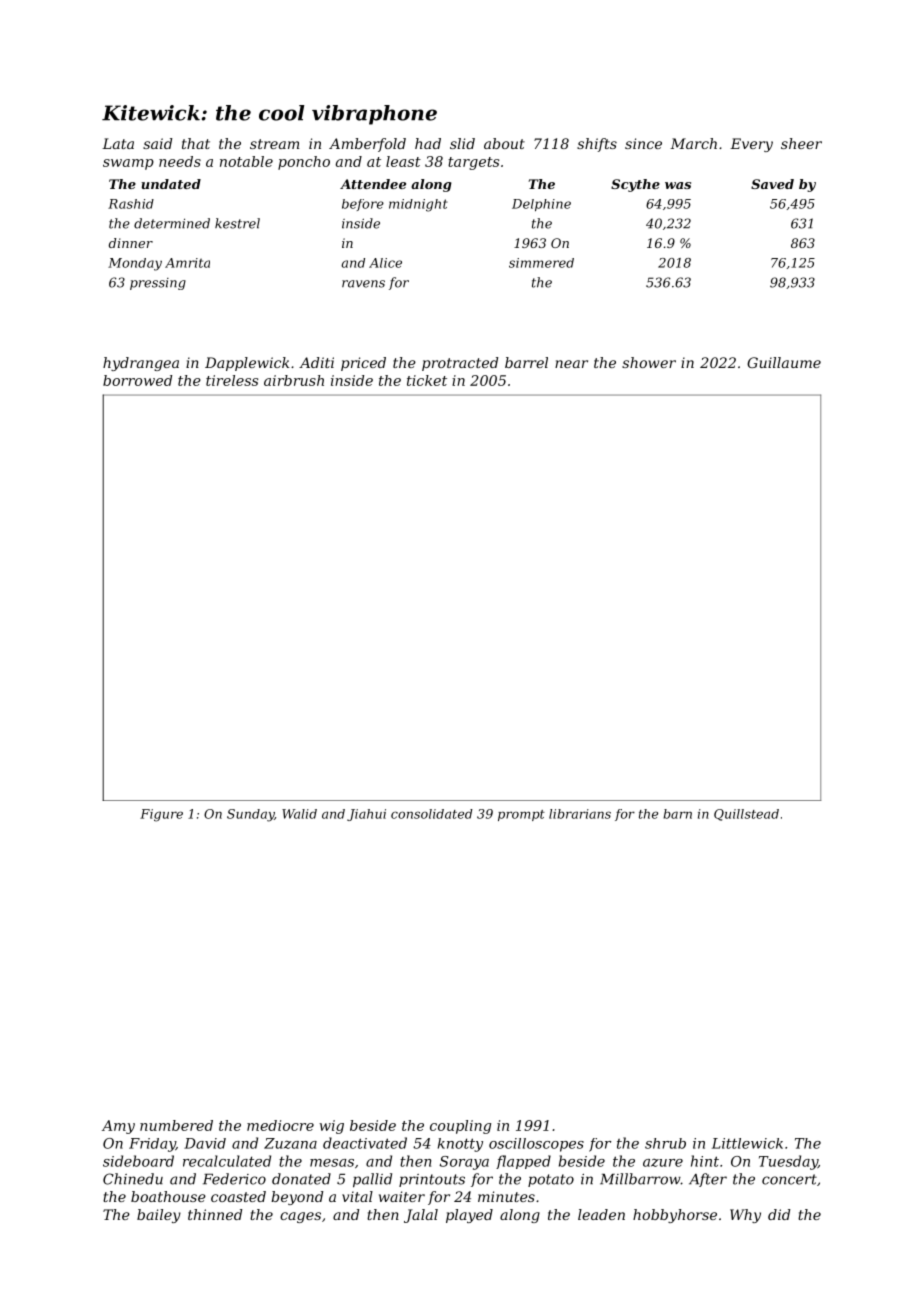 Image resolution: width=924 pixels, height=1308 pixels. I want to click on bailey, so click(159, 1216).
